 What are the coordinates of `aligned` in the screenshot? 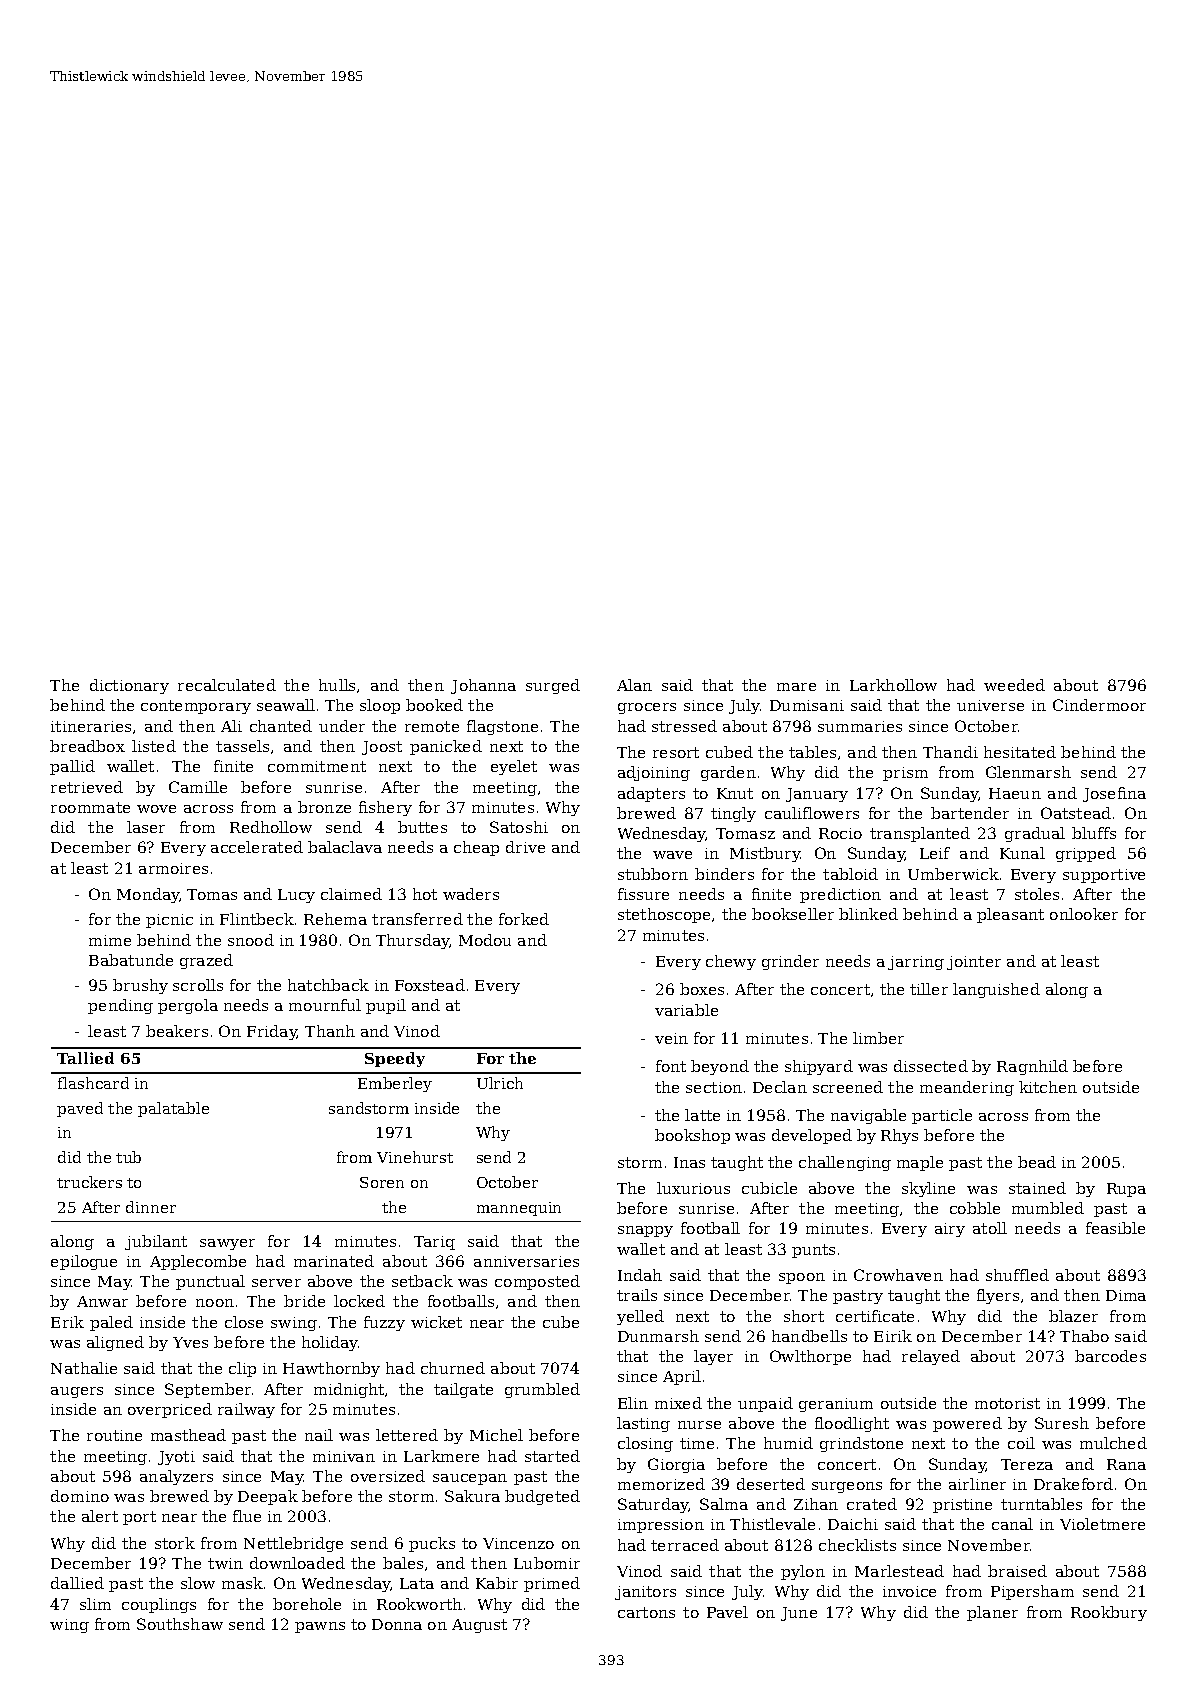 It's located at (115, 1343).
